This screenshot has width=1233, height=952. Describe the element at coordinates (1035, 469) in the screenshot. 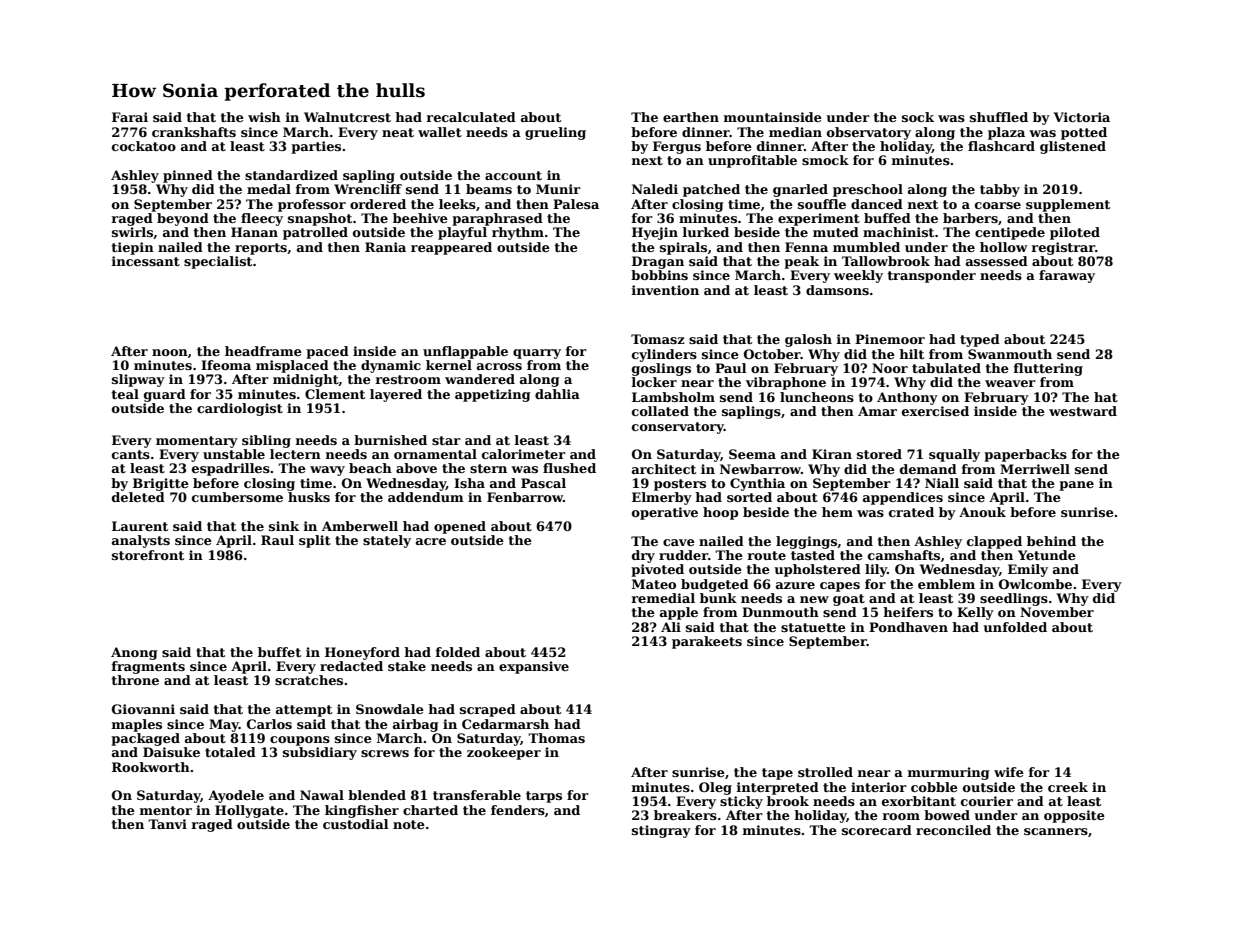

I see `Merriwell` at that location.
